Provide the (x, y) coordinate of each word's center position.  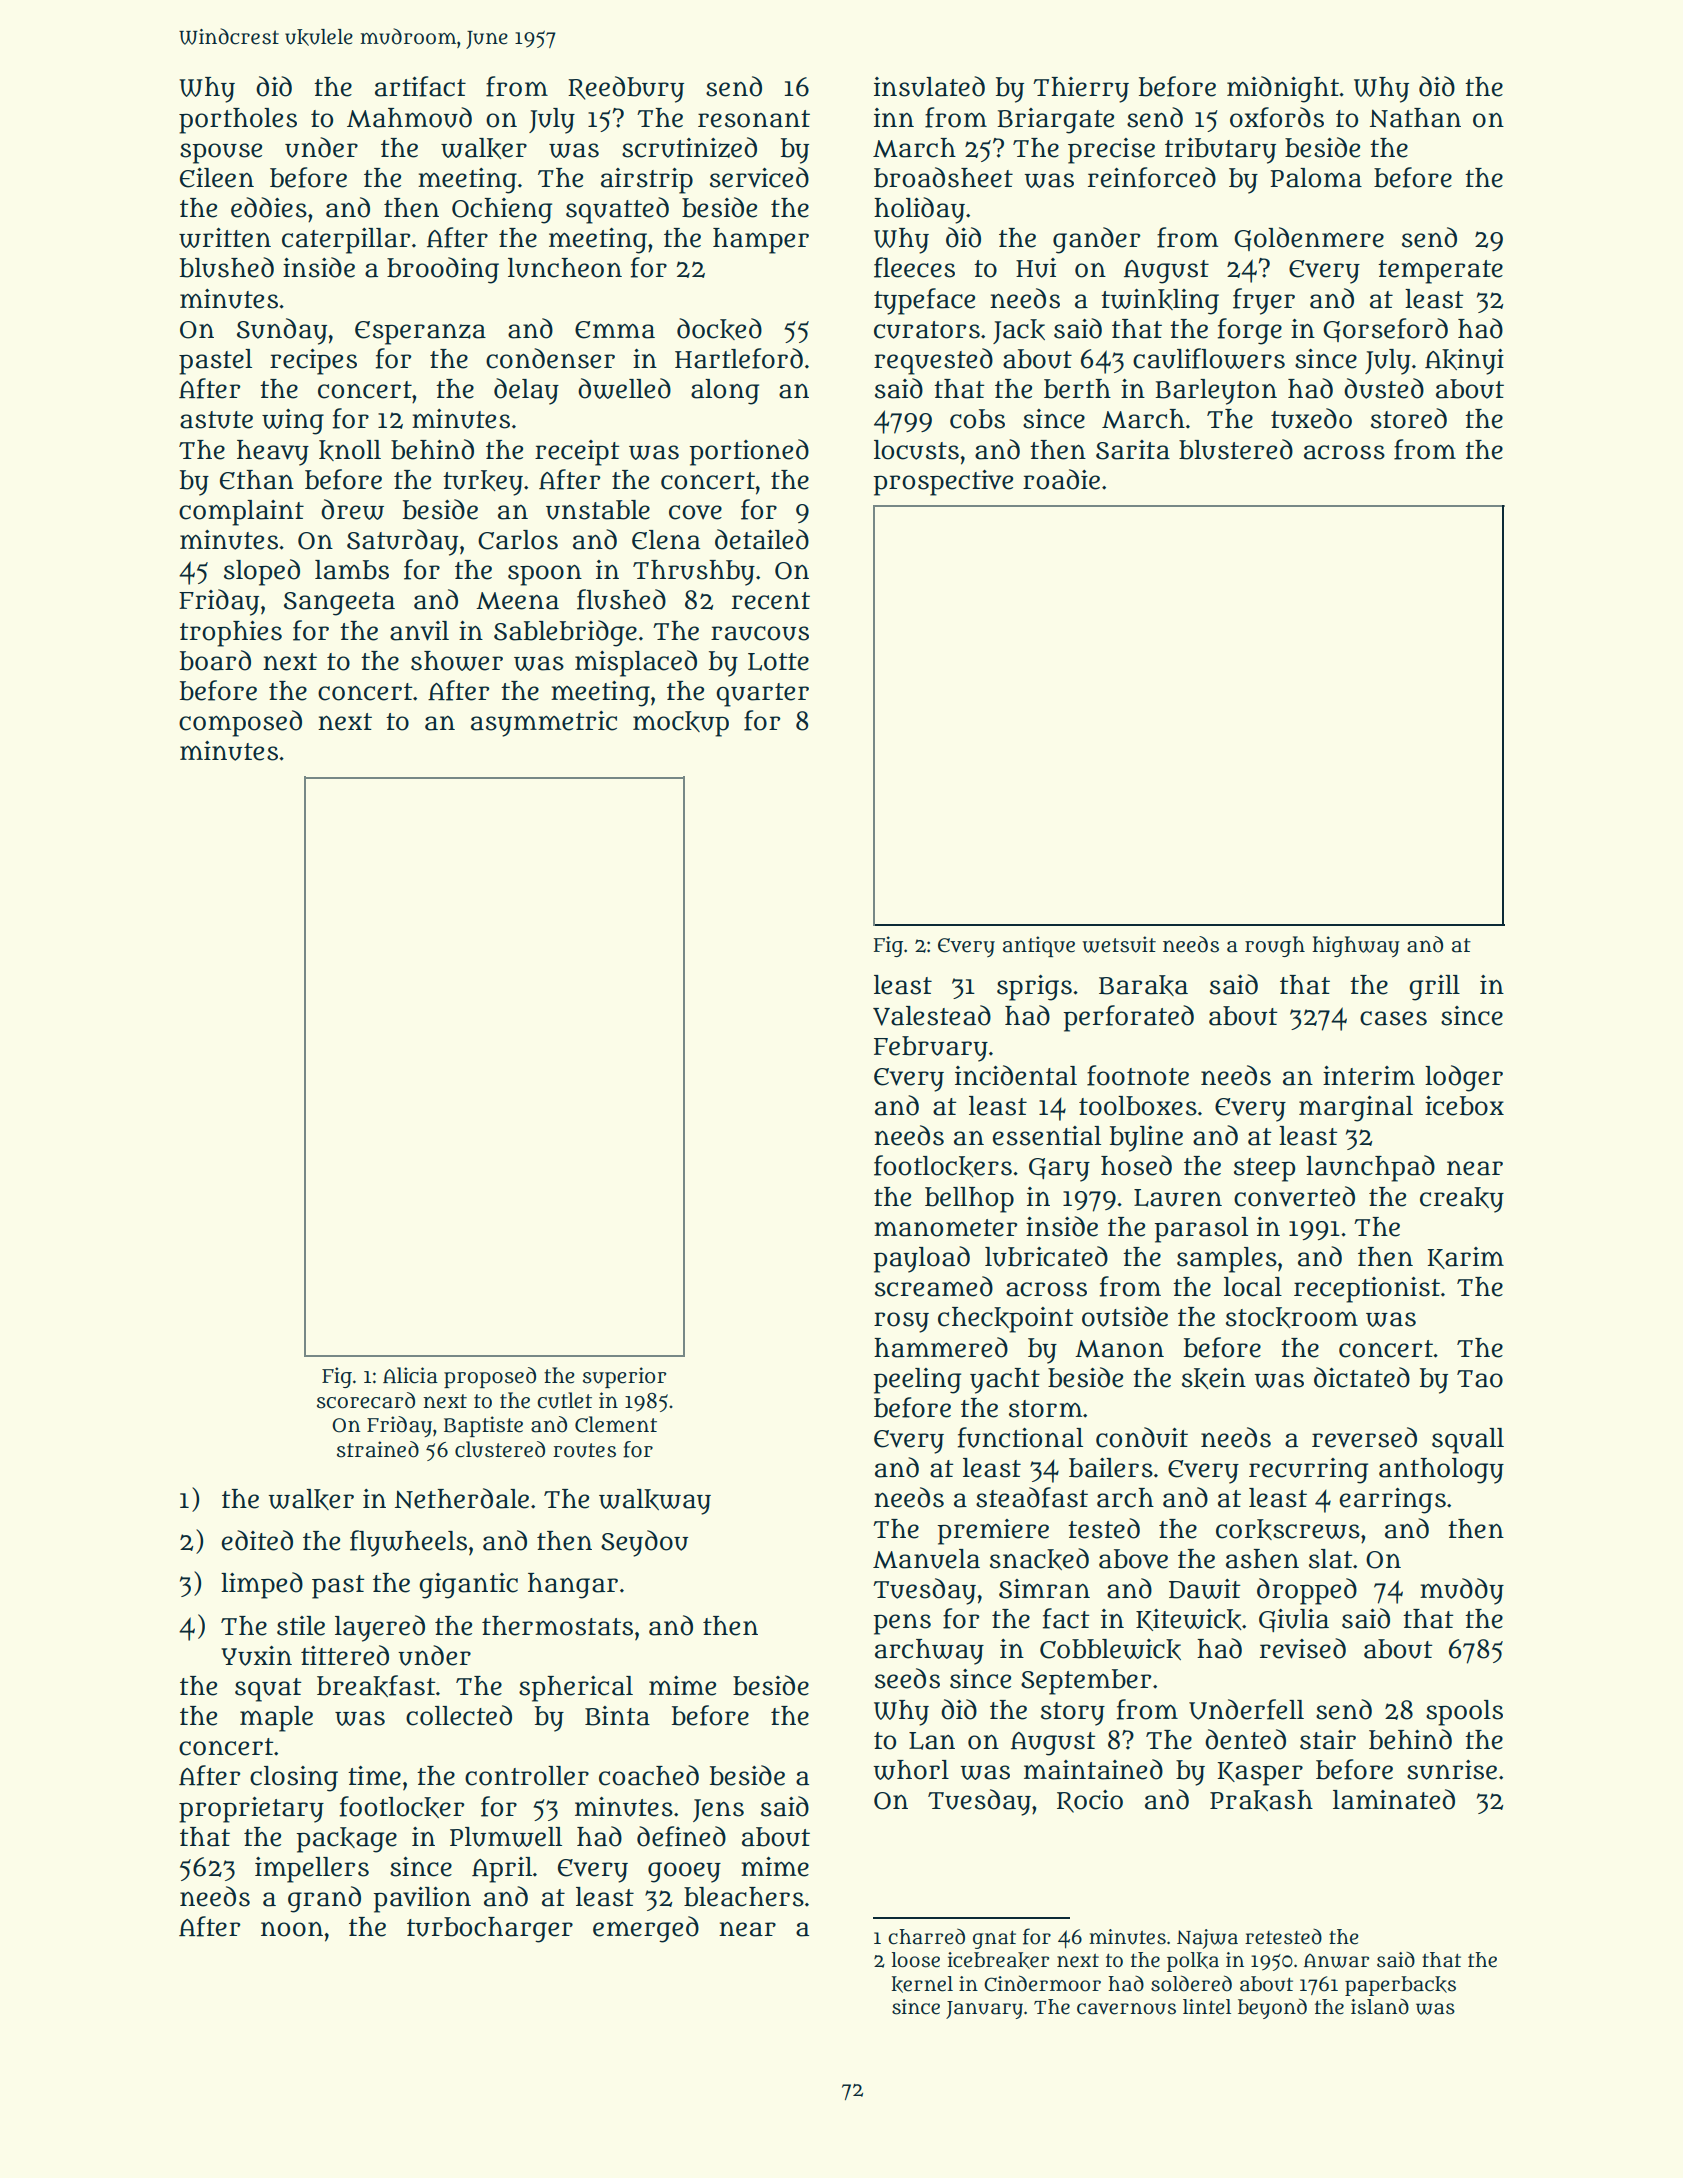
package (346, 1840)
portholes (238, 121)
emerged (646, 1929)
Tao (1480, 1379)
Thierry (1081, 90)
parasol (1201, 1230)
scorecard (366, 1400)
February (931, 1049)
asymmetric (544, 724)
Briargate (1055, 121)
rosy (901, 1322)
